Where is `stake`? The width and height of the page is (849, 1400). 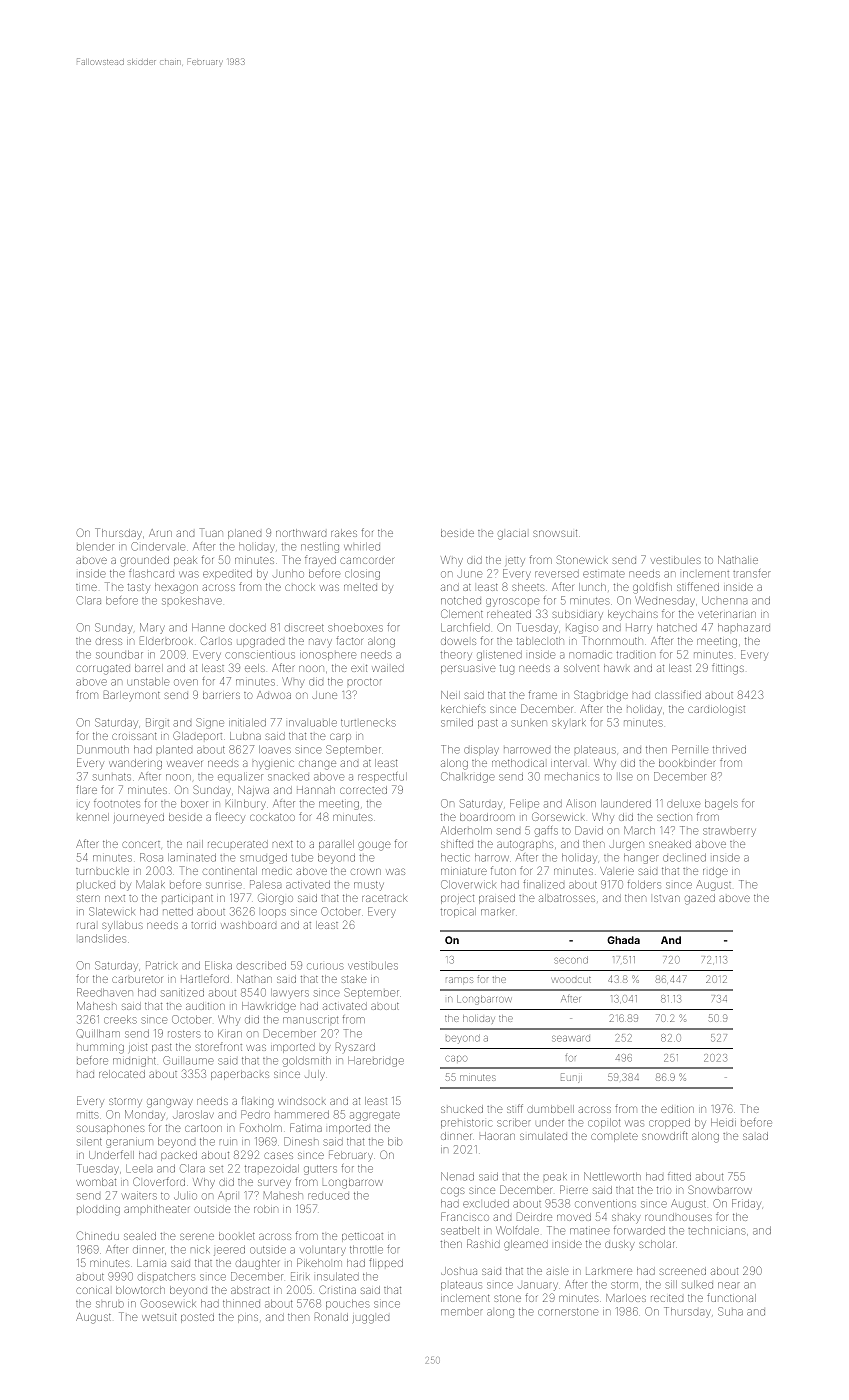
stake is located at coordinates (354, 979).
